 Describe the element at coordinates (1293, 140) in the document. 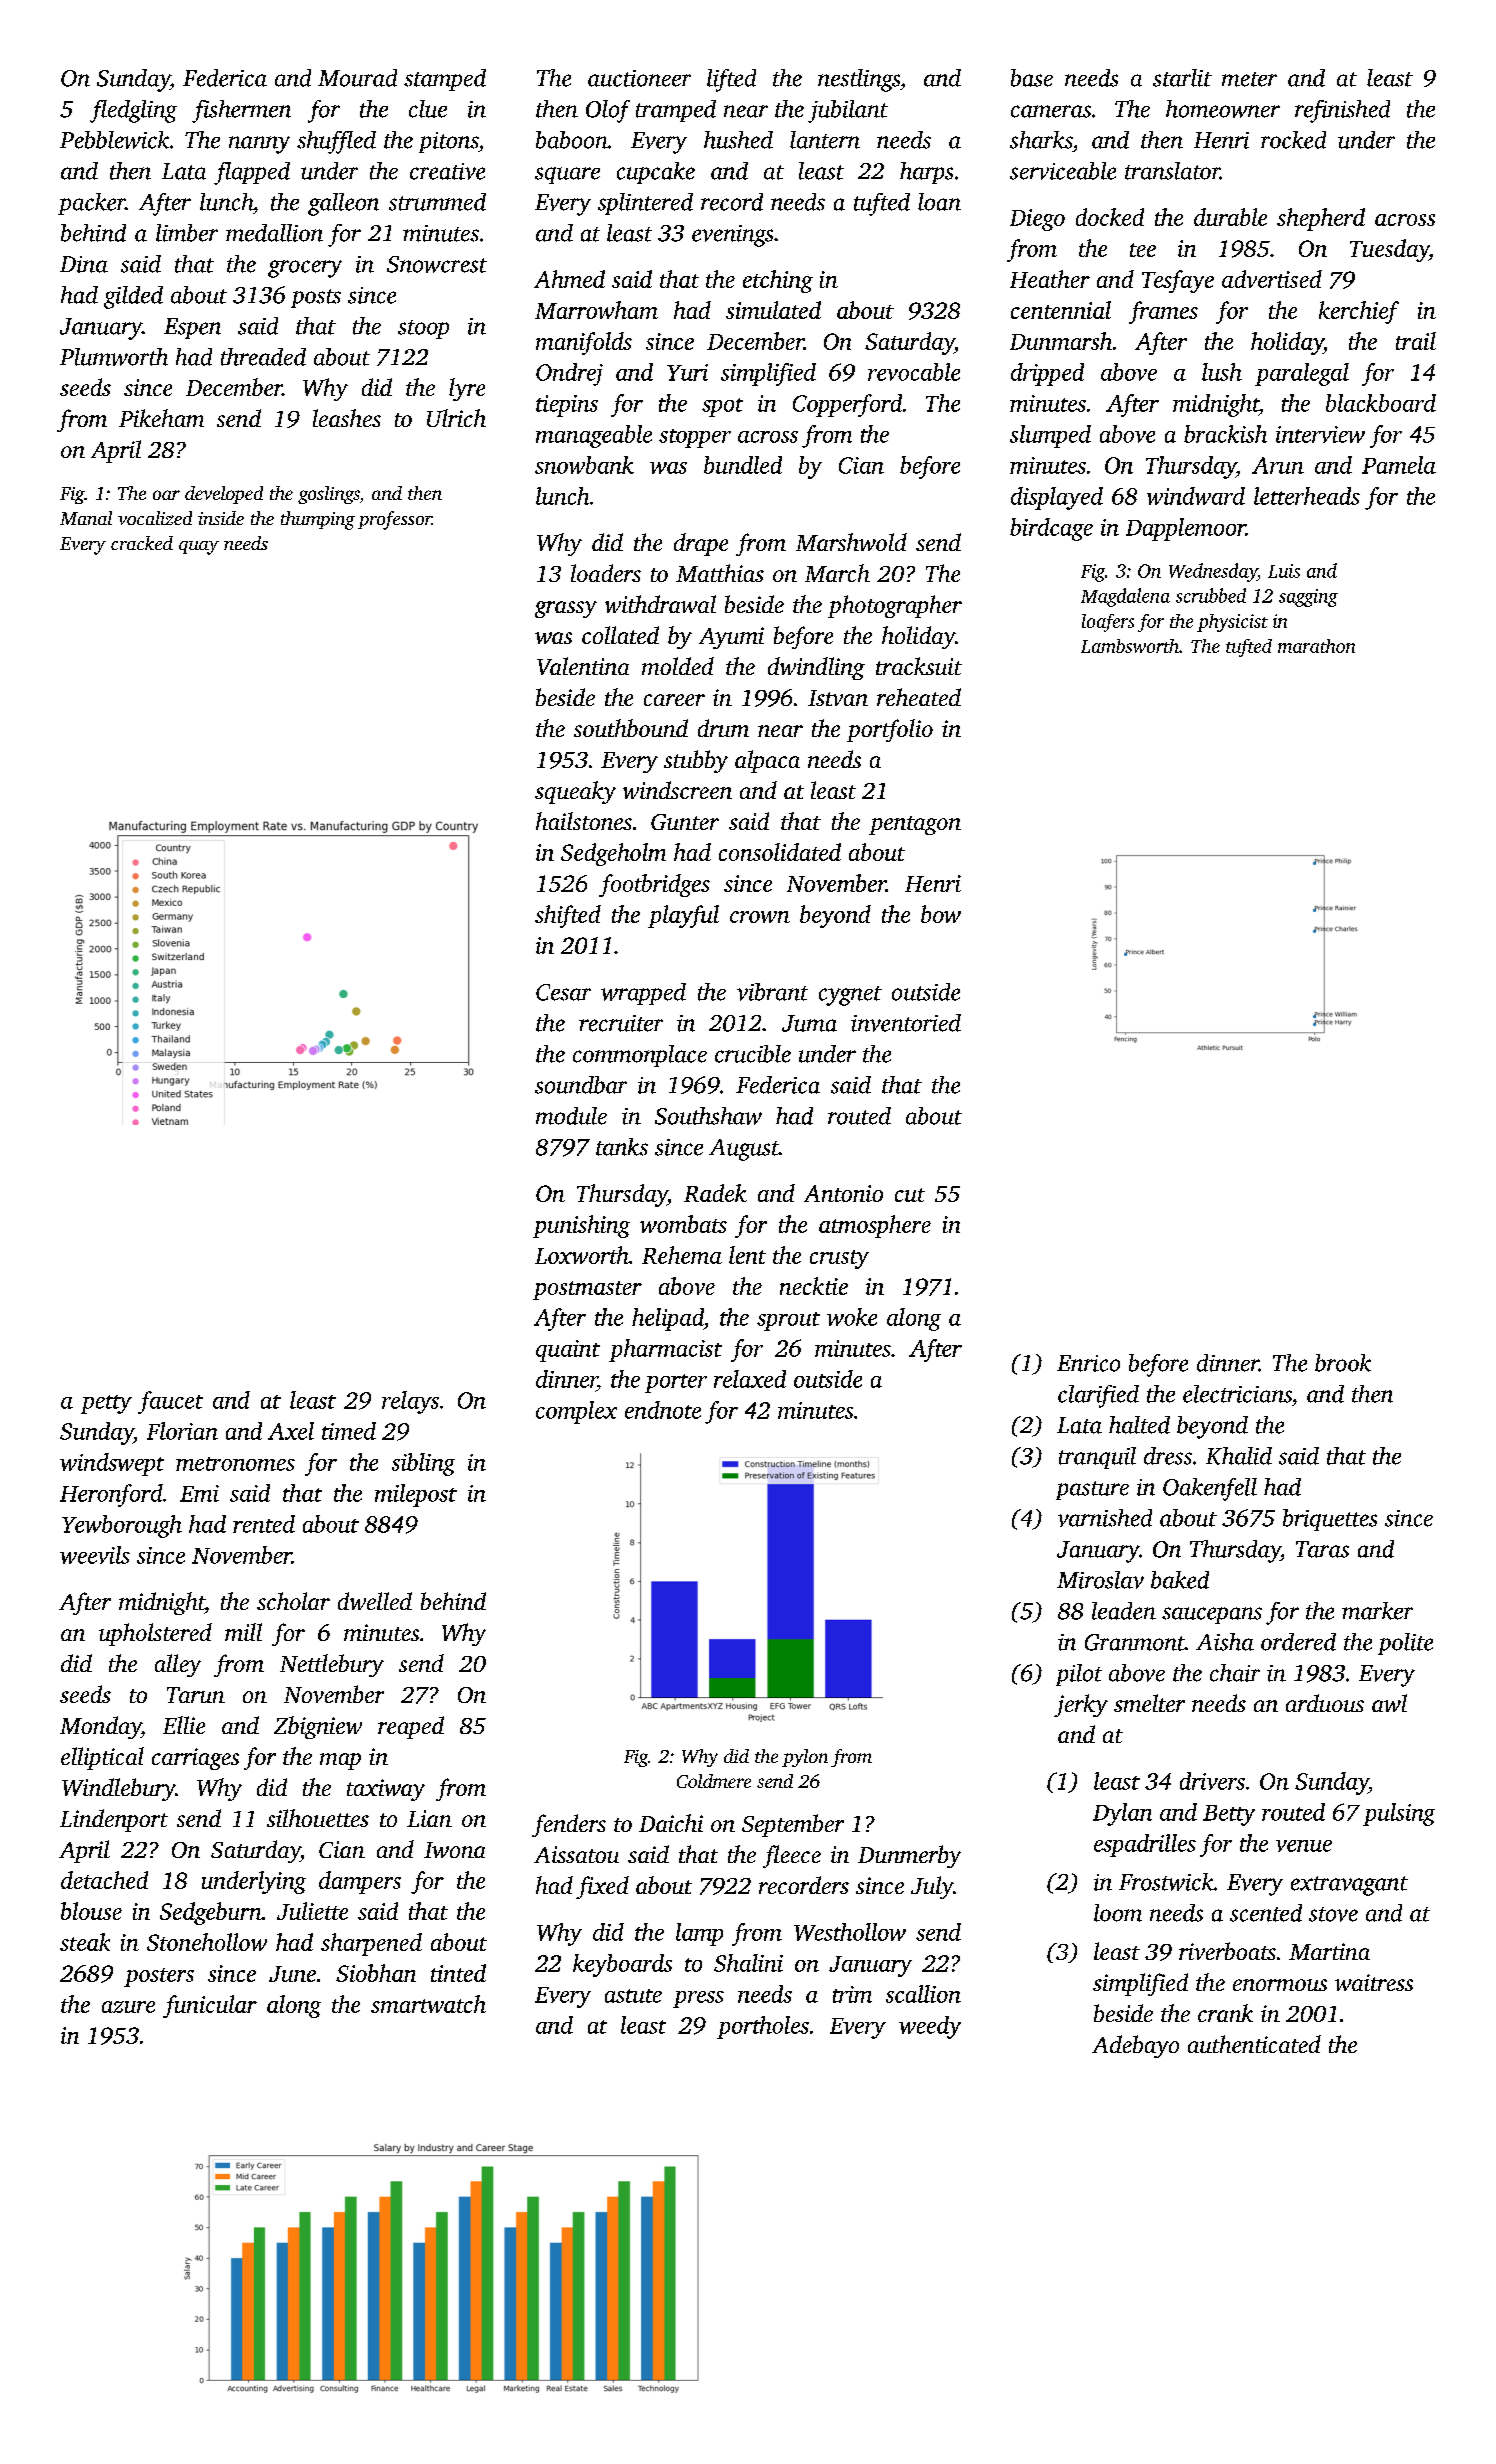

I see `rocked` at that location.
